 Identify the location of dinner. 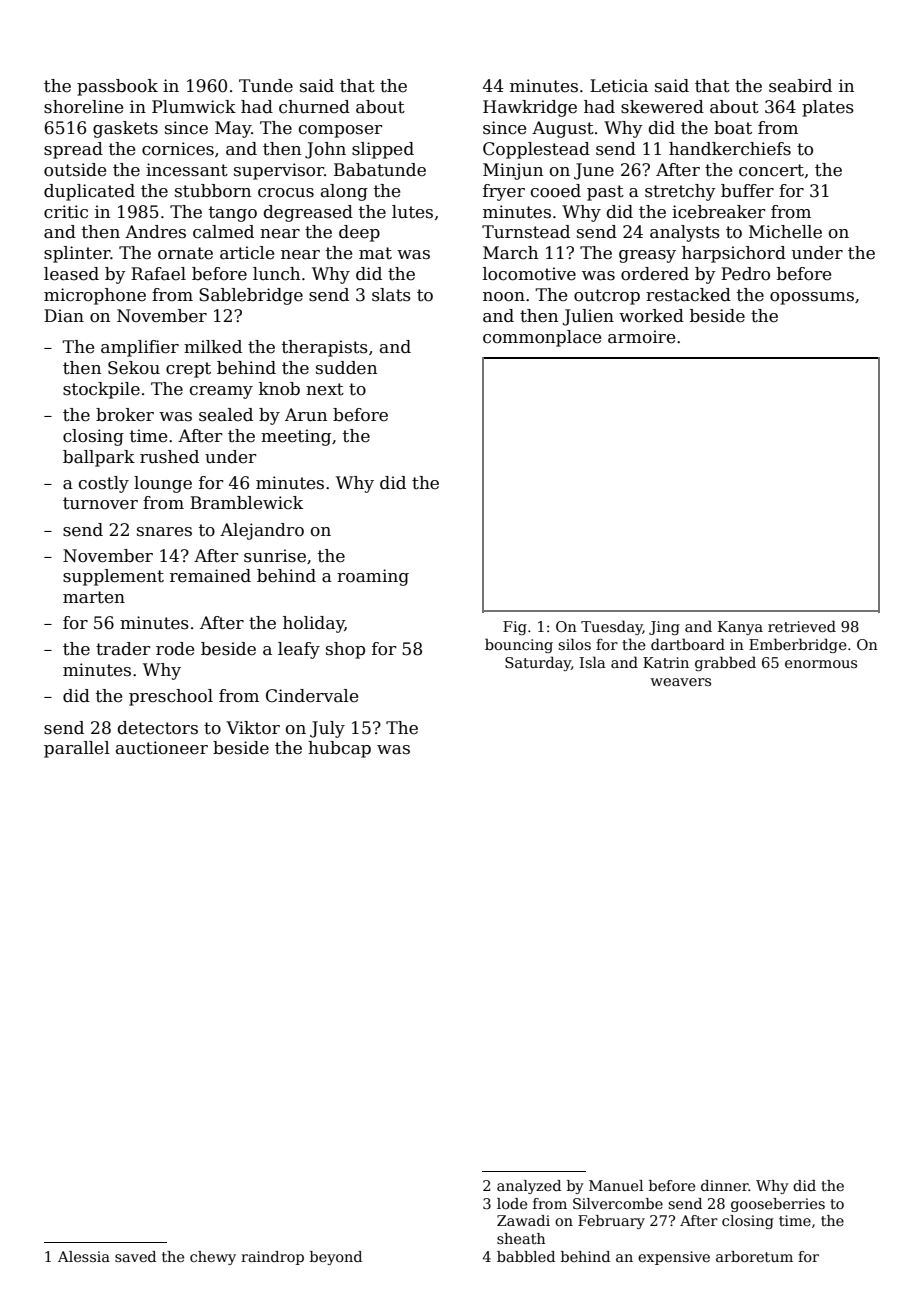
(725, 1185).
